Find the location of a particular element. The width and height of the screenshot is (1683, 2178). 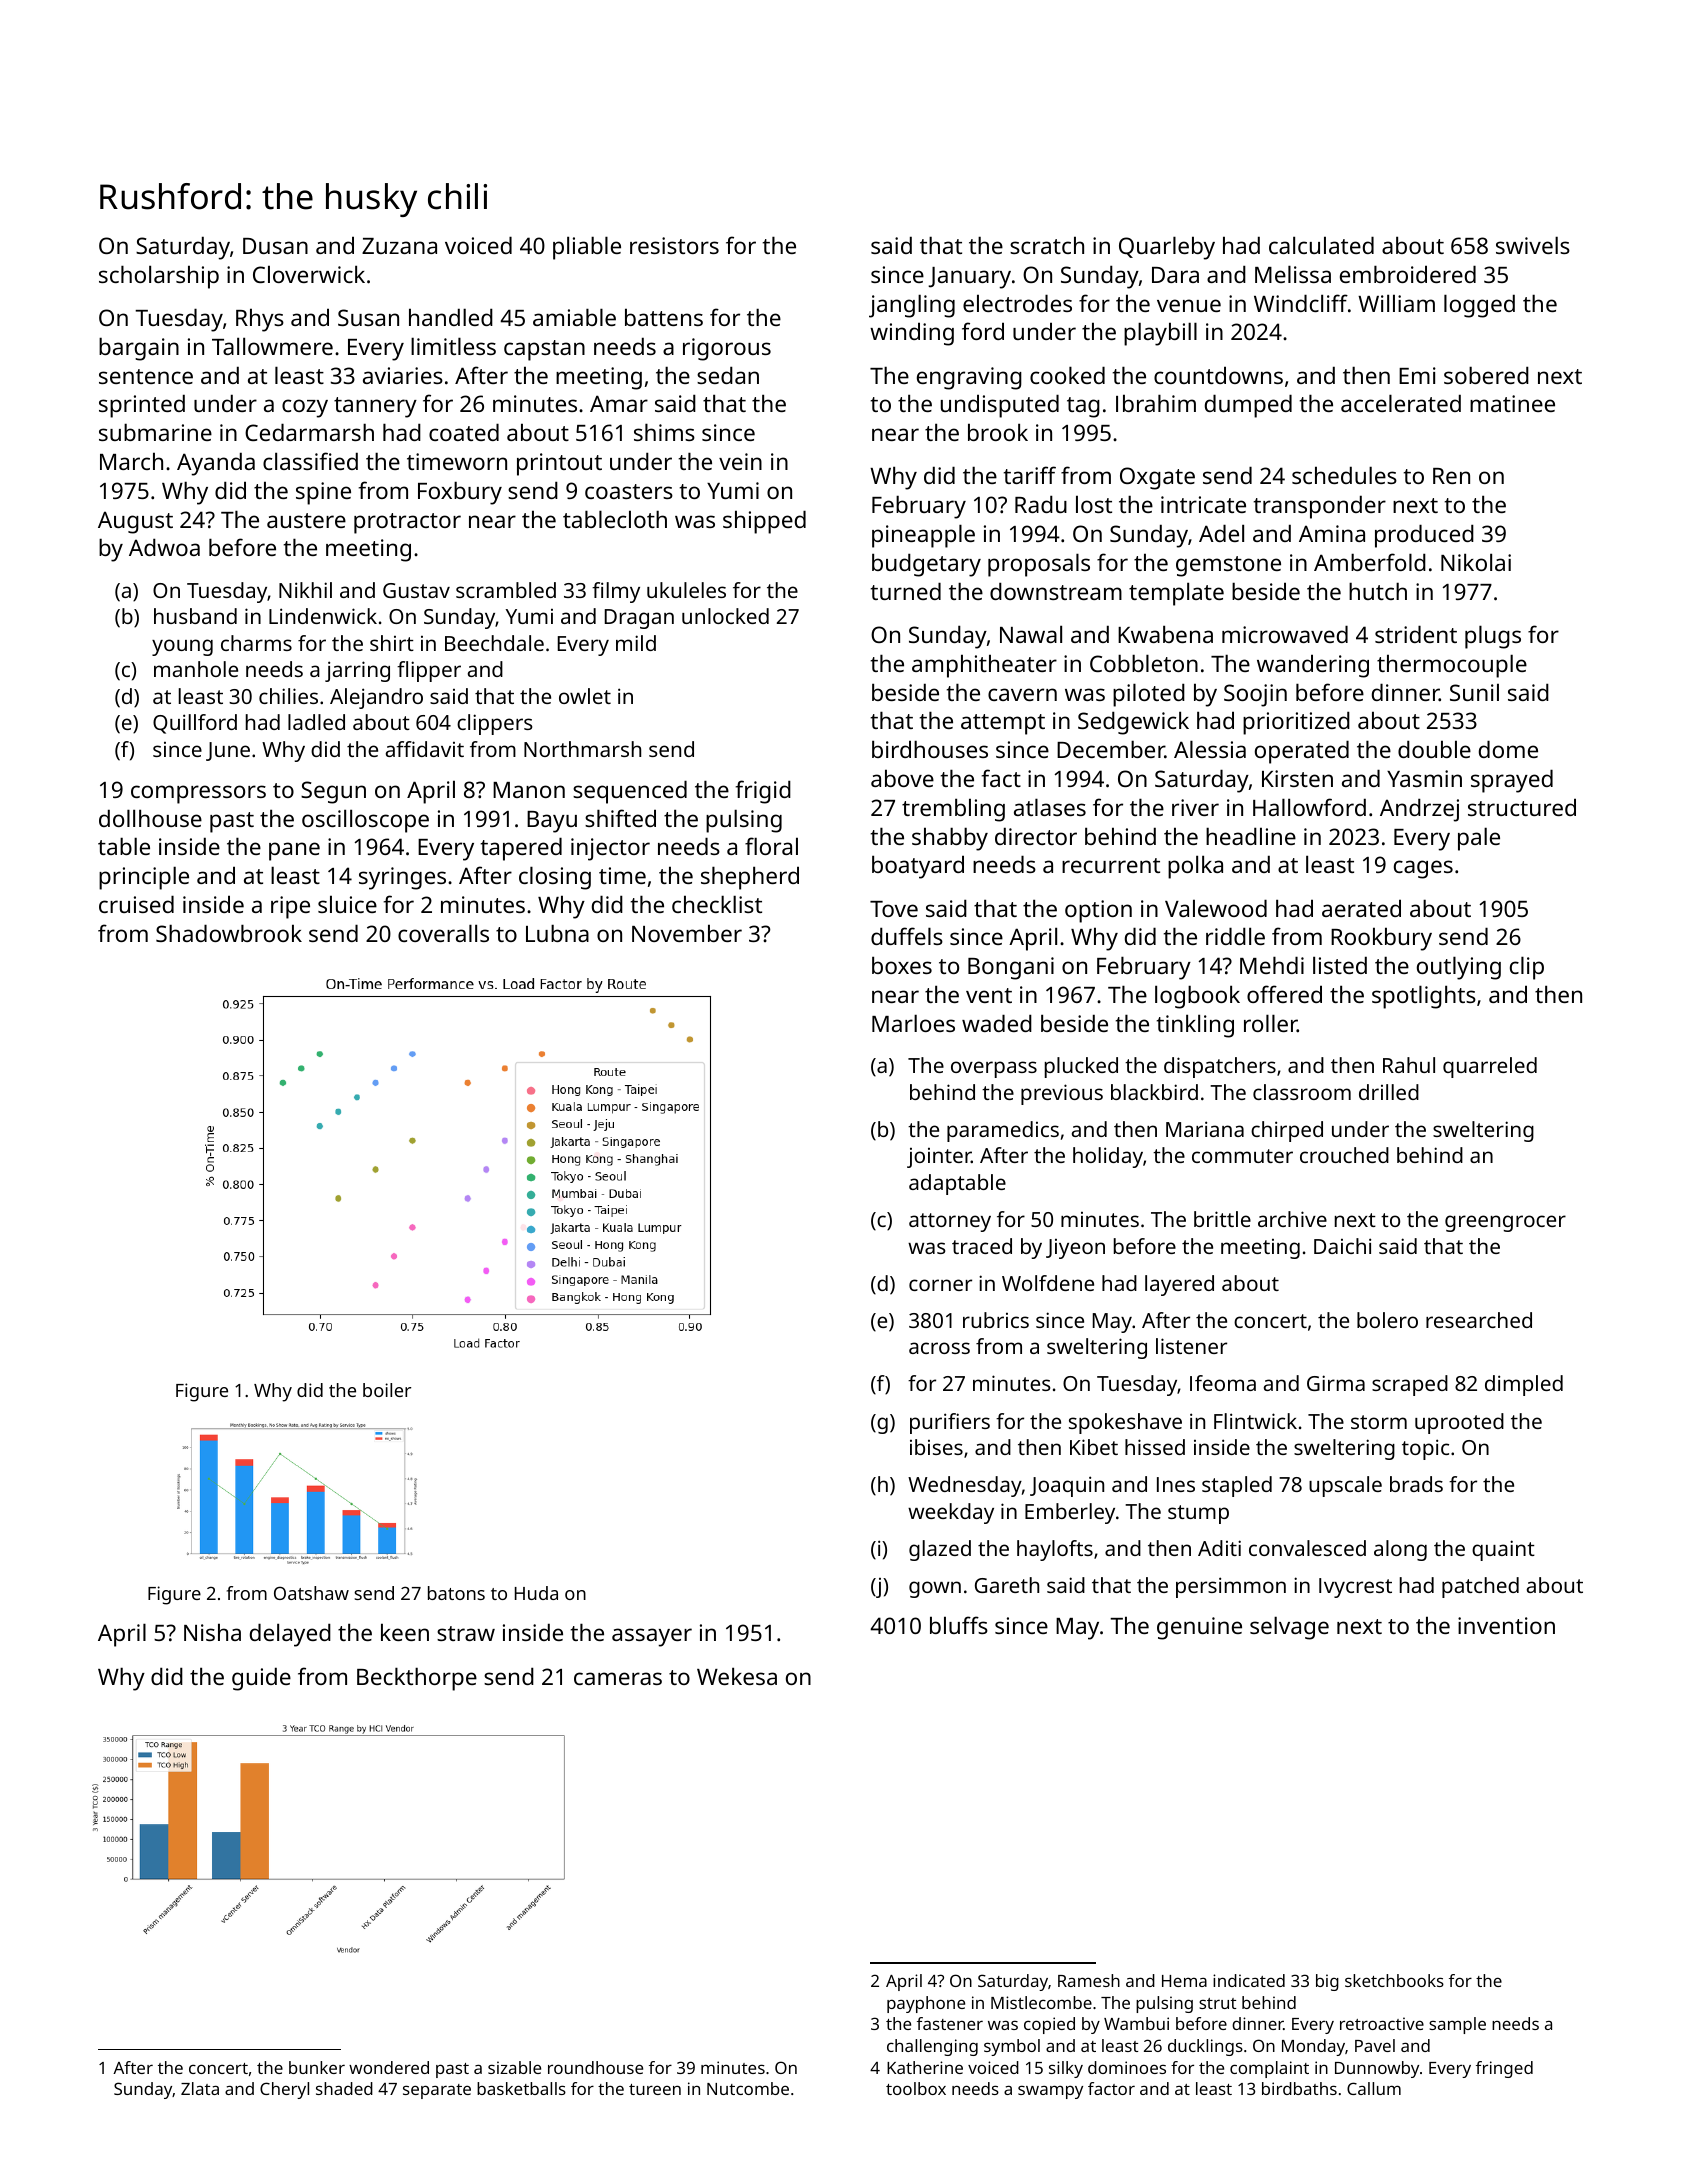

jointer is located at coordinates (939, 1158).
